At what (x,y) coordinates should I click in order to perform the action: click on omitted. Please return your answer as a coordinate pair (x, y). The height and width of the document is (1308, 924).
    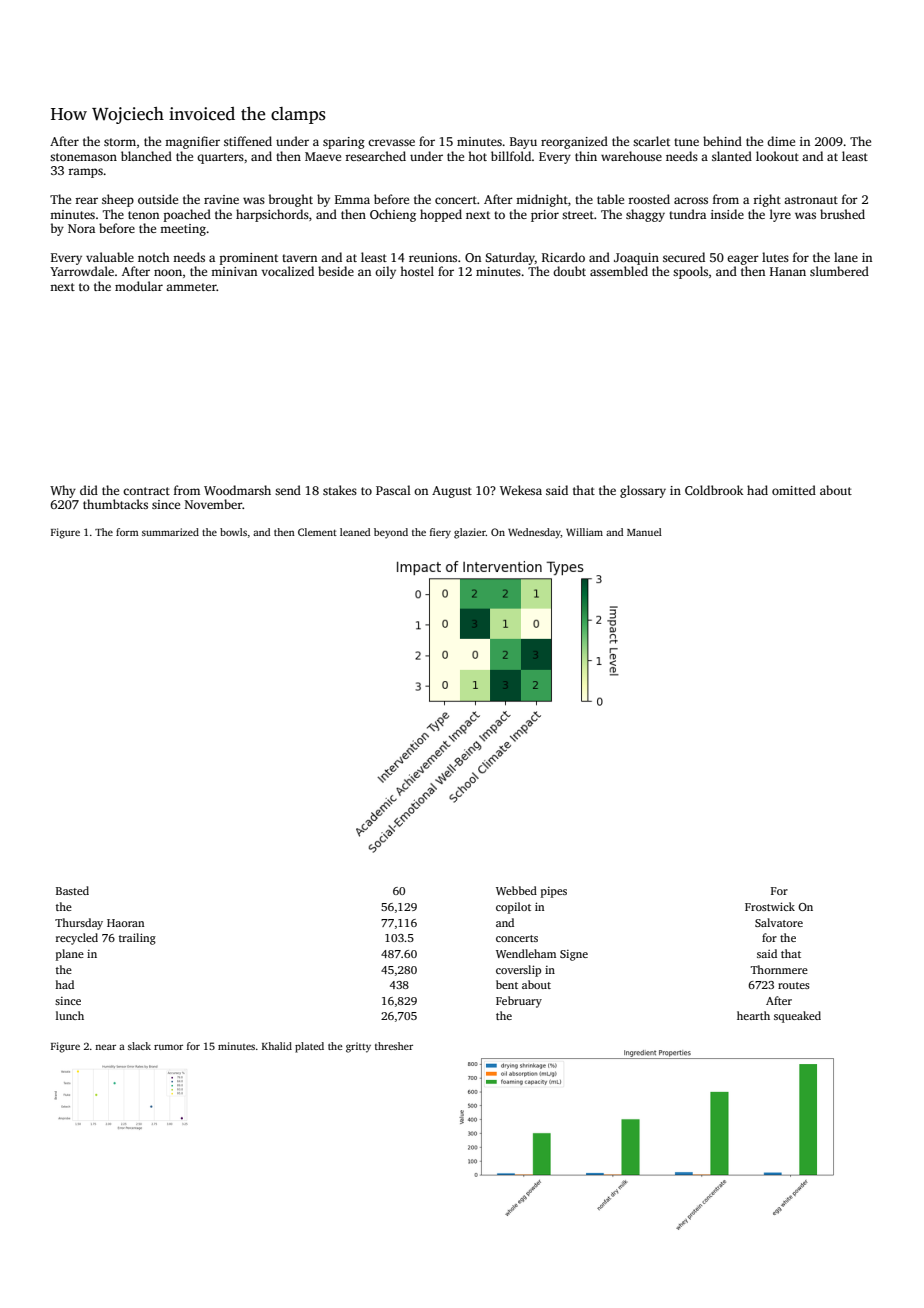
    Looking at the image, I should click on (794, 490).
